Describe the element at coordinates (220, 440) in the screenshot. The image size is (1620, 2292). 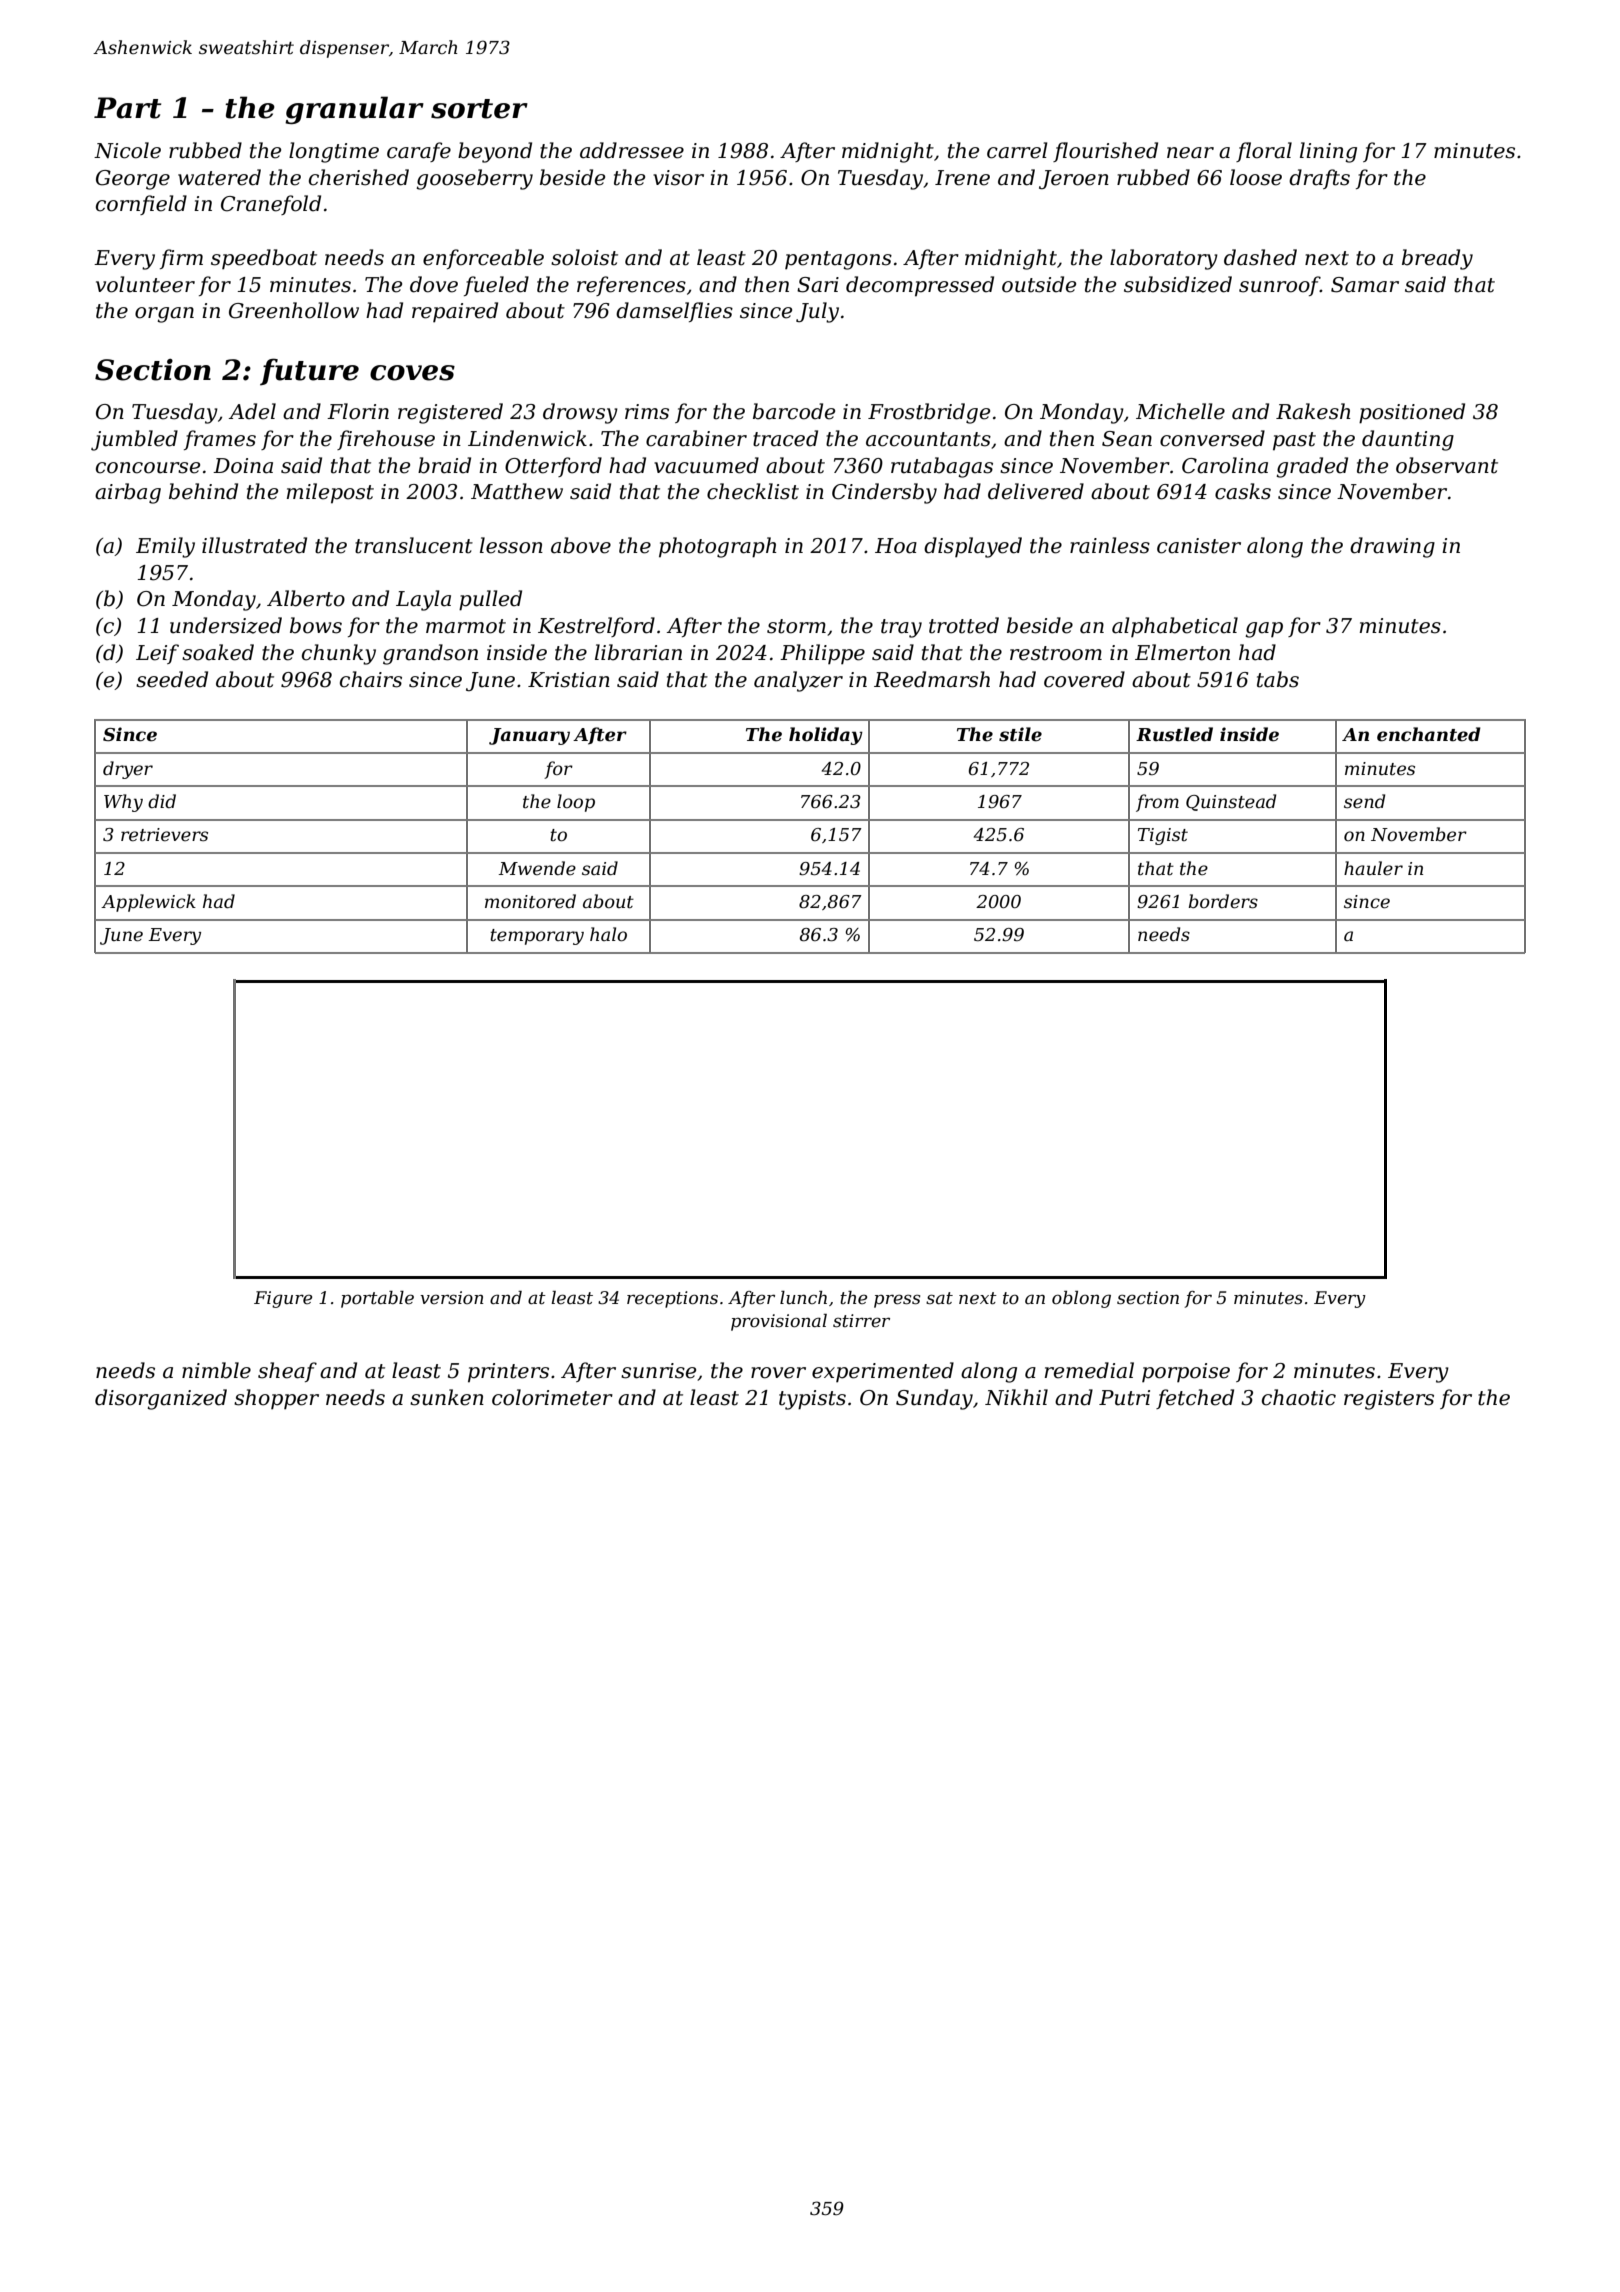
I see `frames` at that location.
